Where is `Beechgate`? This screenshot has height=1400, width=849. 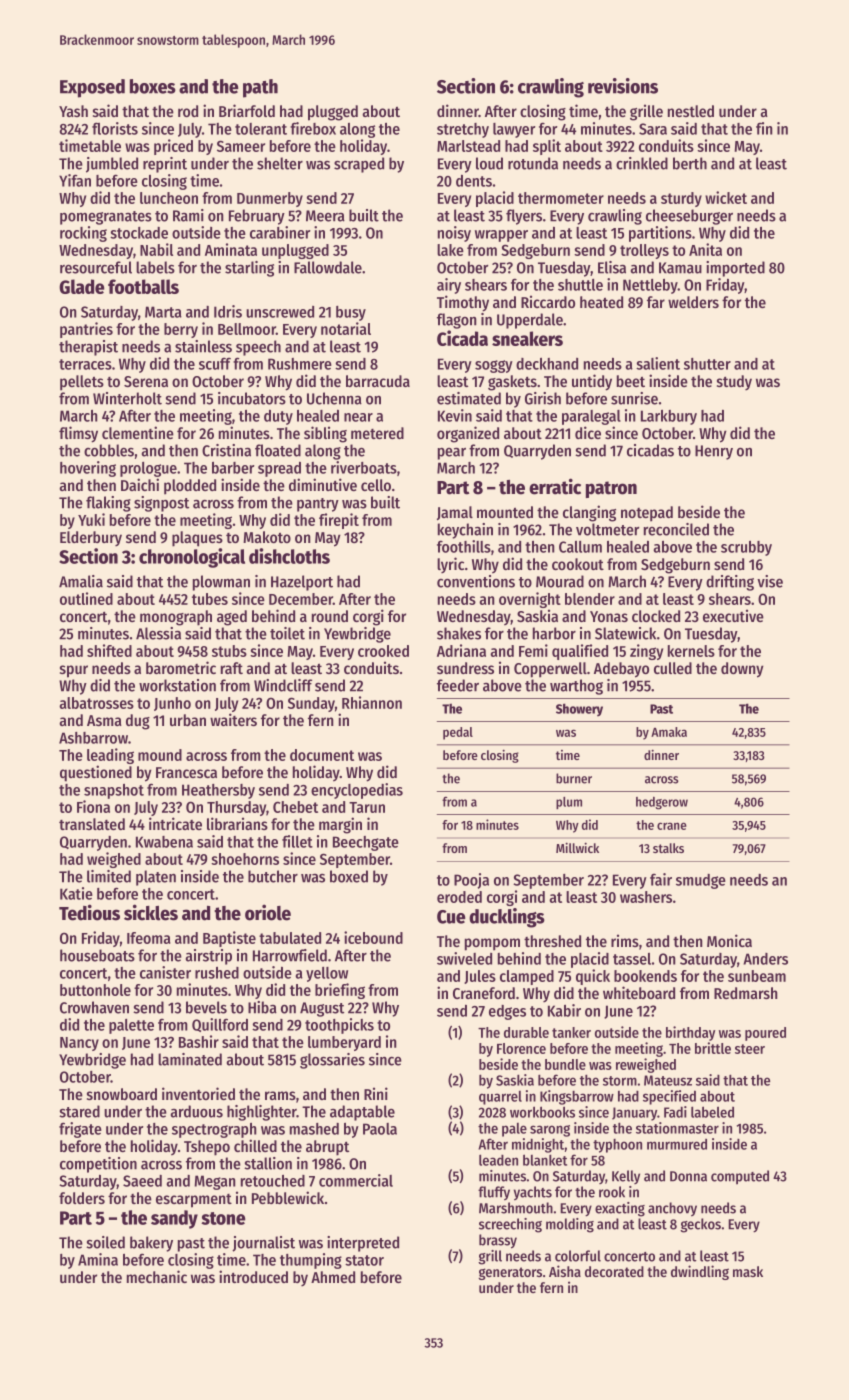 Beechgate is located at coordinates (366, 843).
